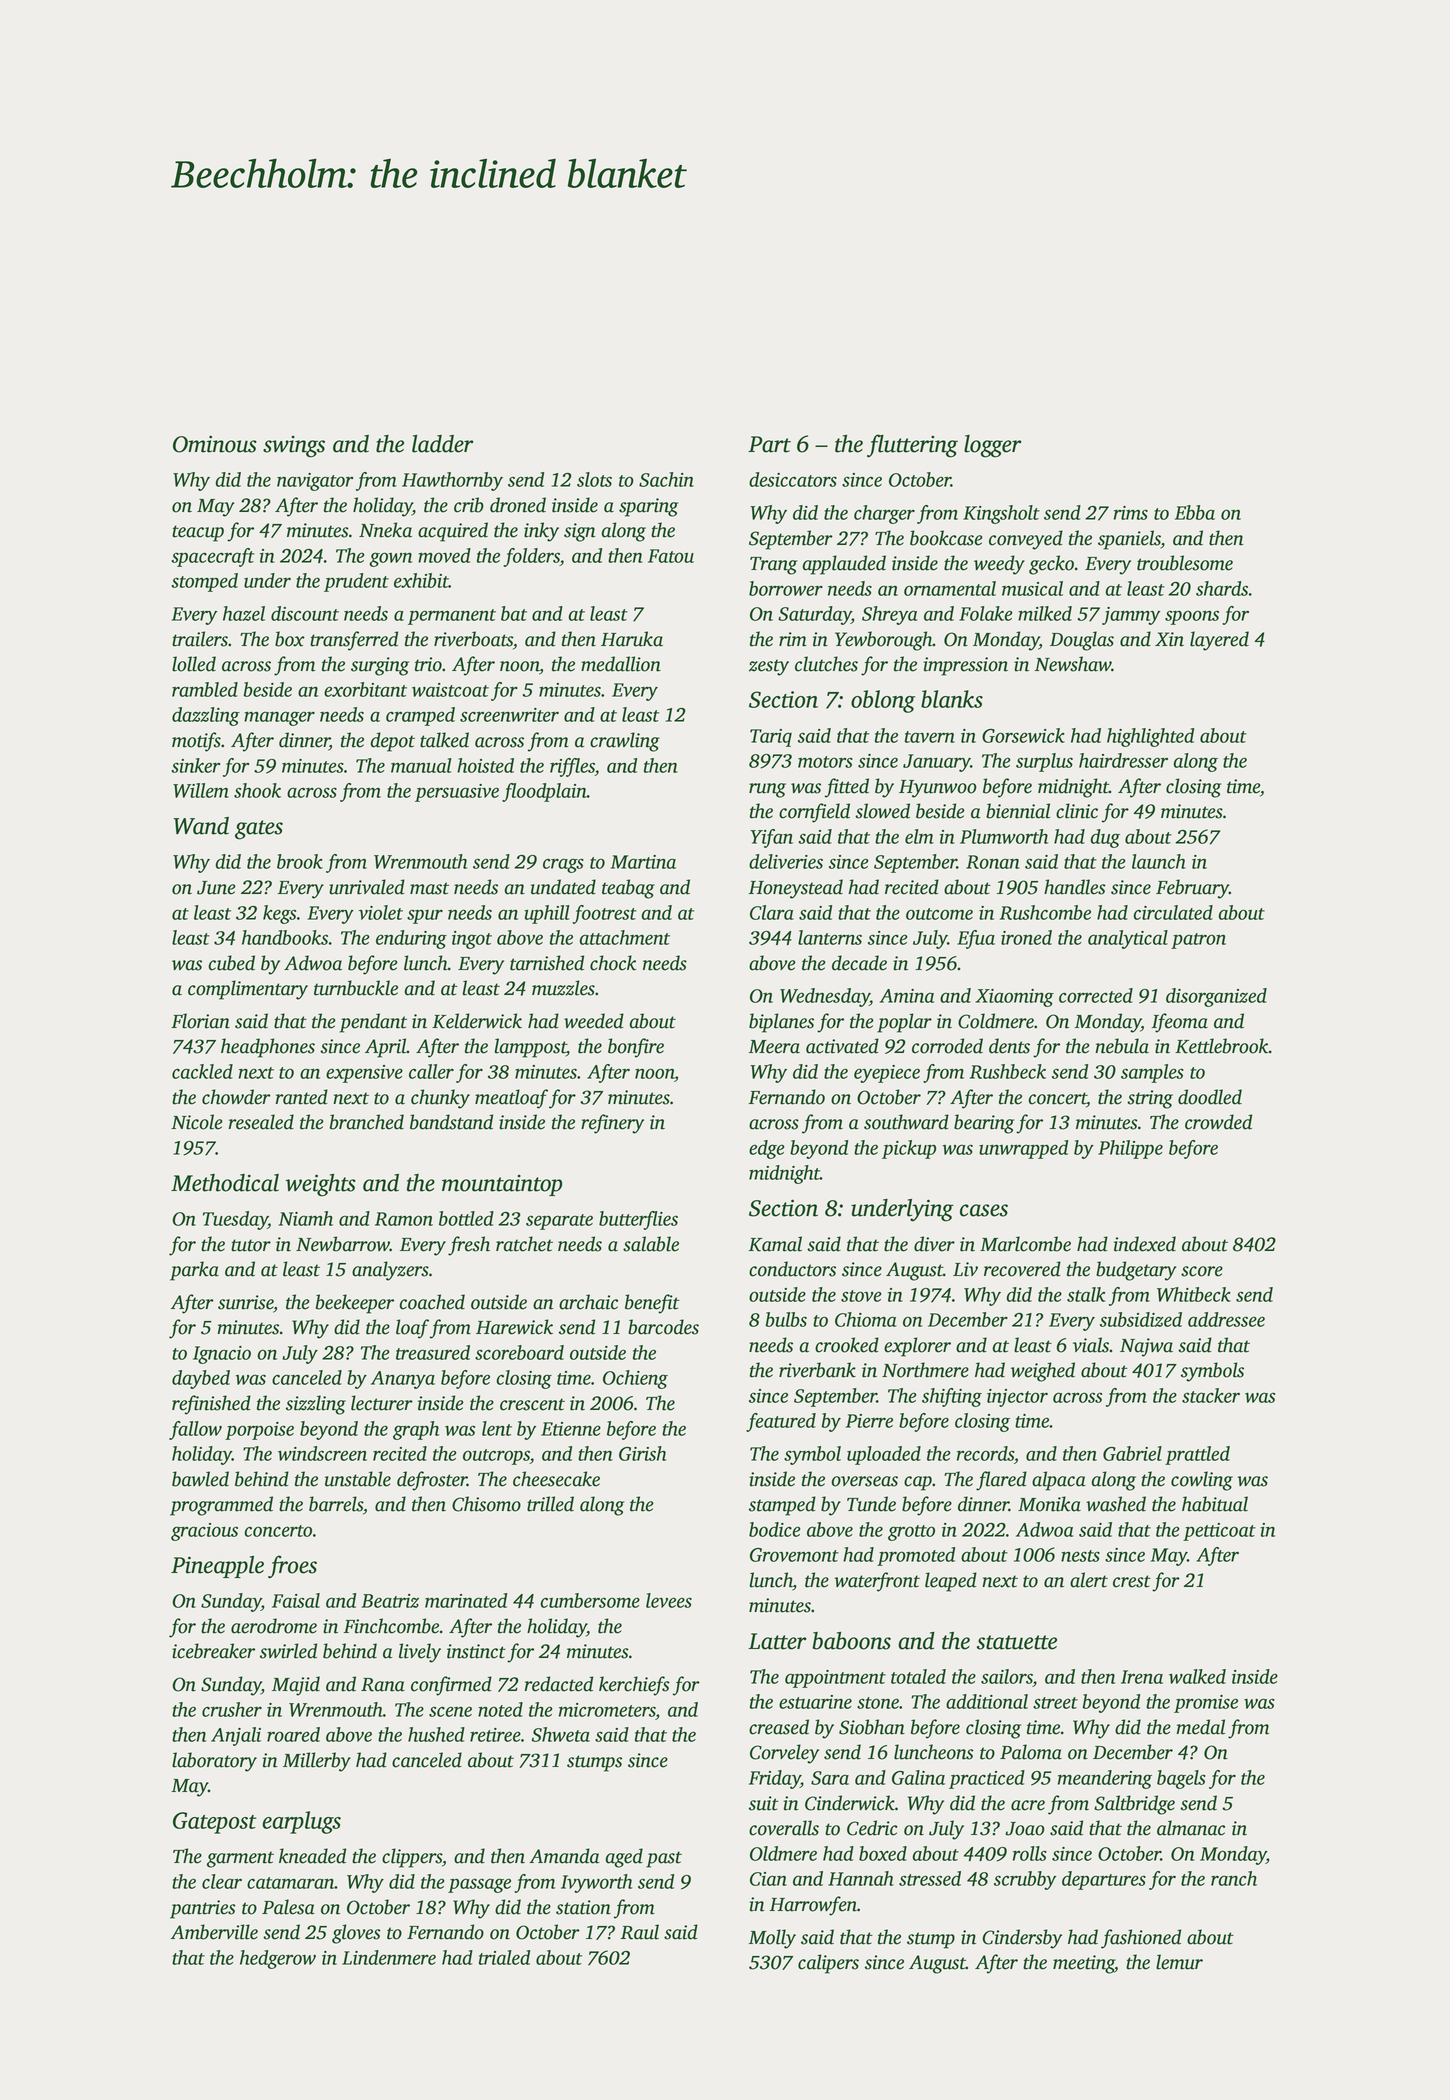  What do you see at coordinates (781, 1422) in the screenshot?
I see `featured` at bounding box center [781, 1422].
